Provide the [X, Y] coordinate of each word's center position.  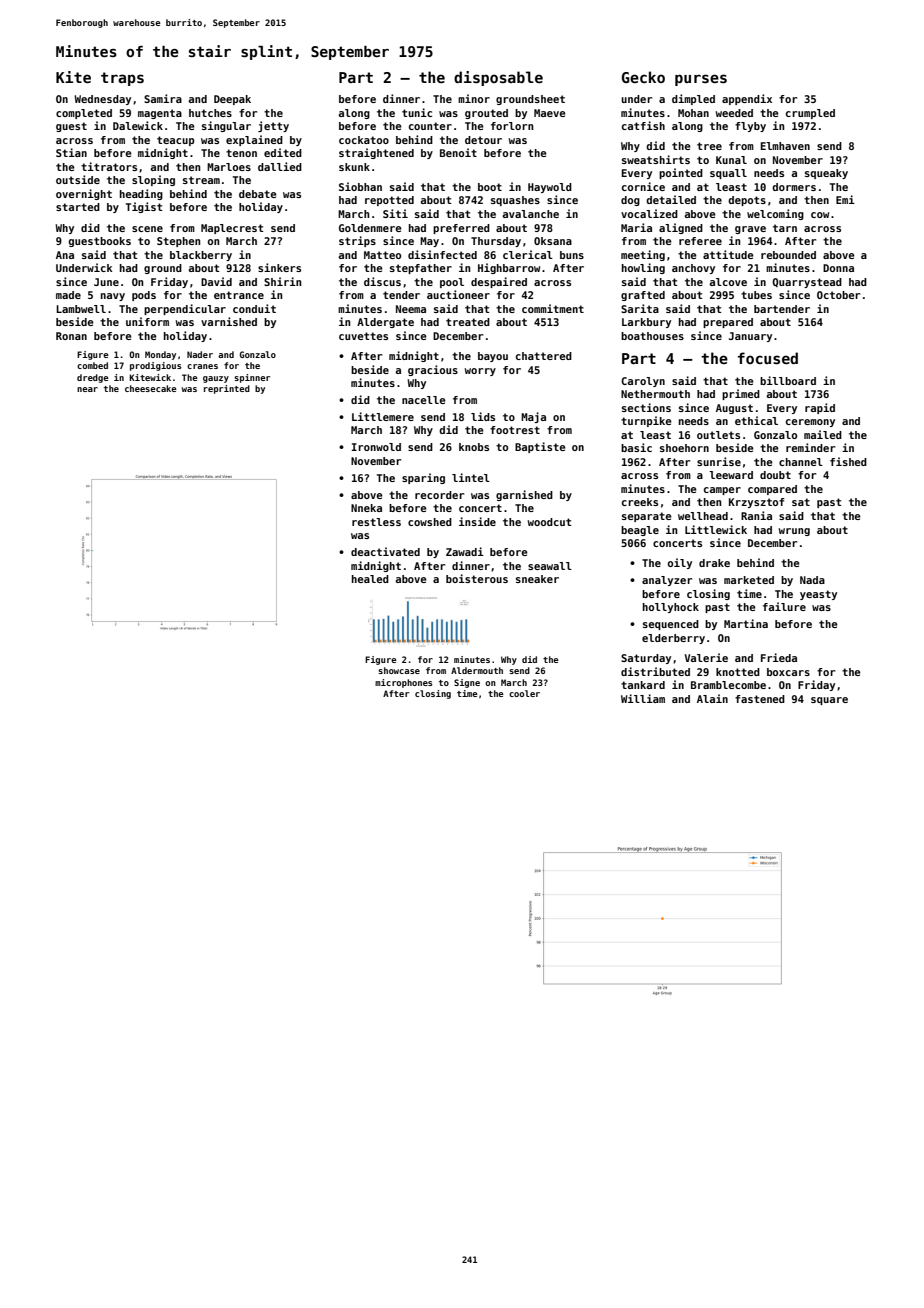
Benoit [458, 152]
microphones [404, 683]
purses [701, 80]
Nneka [366, 508]
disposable [498, 78]
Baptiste [540, 447]
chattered [544, 356]
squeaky [826, 174]
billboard [788, 380]
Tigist [144, 207]
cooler [524, 693]
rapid [820, 408]
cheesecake [151, 388]
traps [122, 79]
